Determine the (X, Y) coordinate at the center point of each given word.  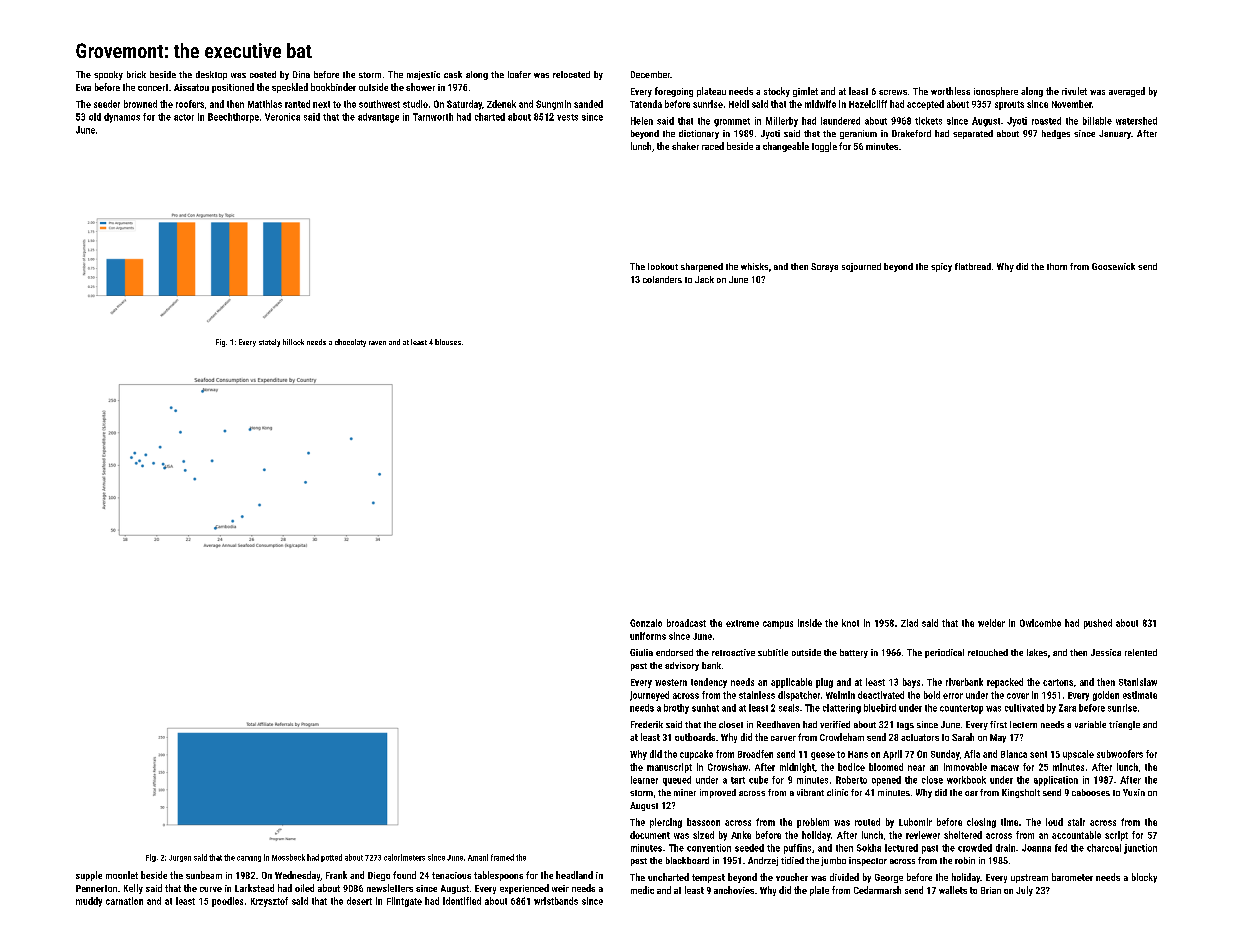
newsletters (390, 888)
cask (453, 74)
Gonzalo (646, 623)
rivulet (1074, 91)
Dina (301, 74)
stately (269, 343)
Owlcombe (1040, 623)
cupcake (696, 755)
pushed (1098, 624)
